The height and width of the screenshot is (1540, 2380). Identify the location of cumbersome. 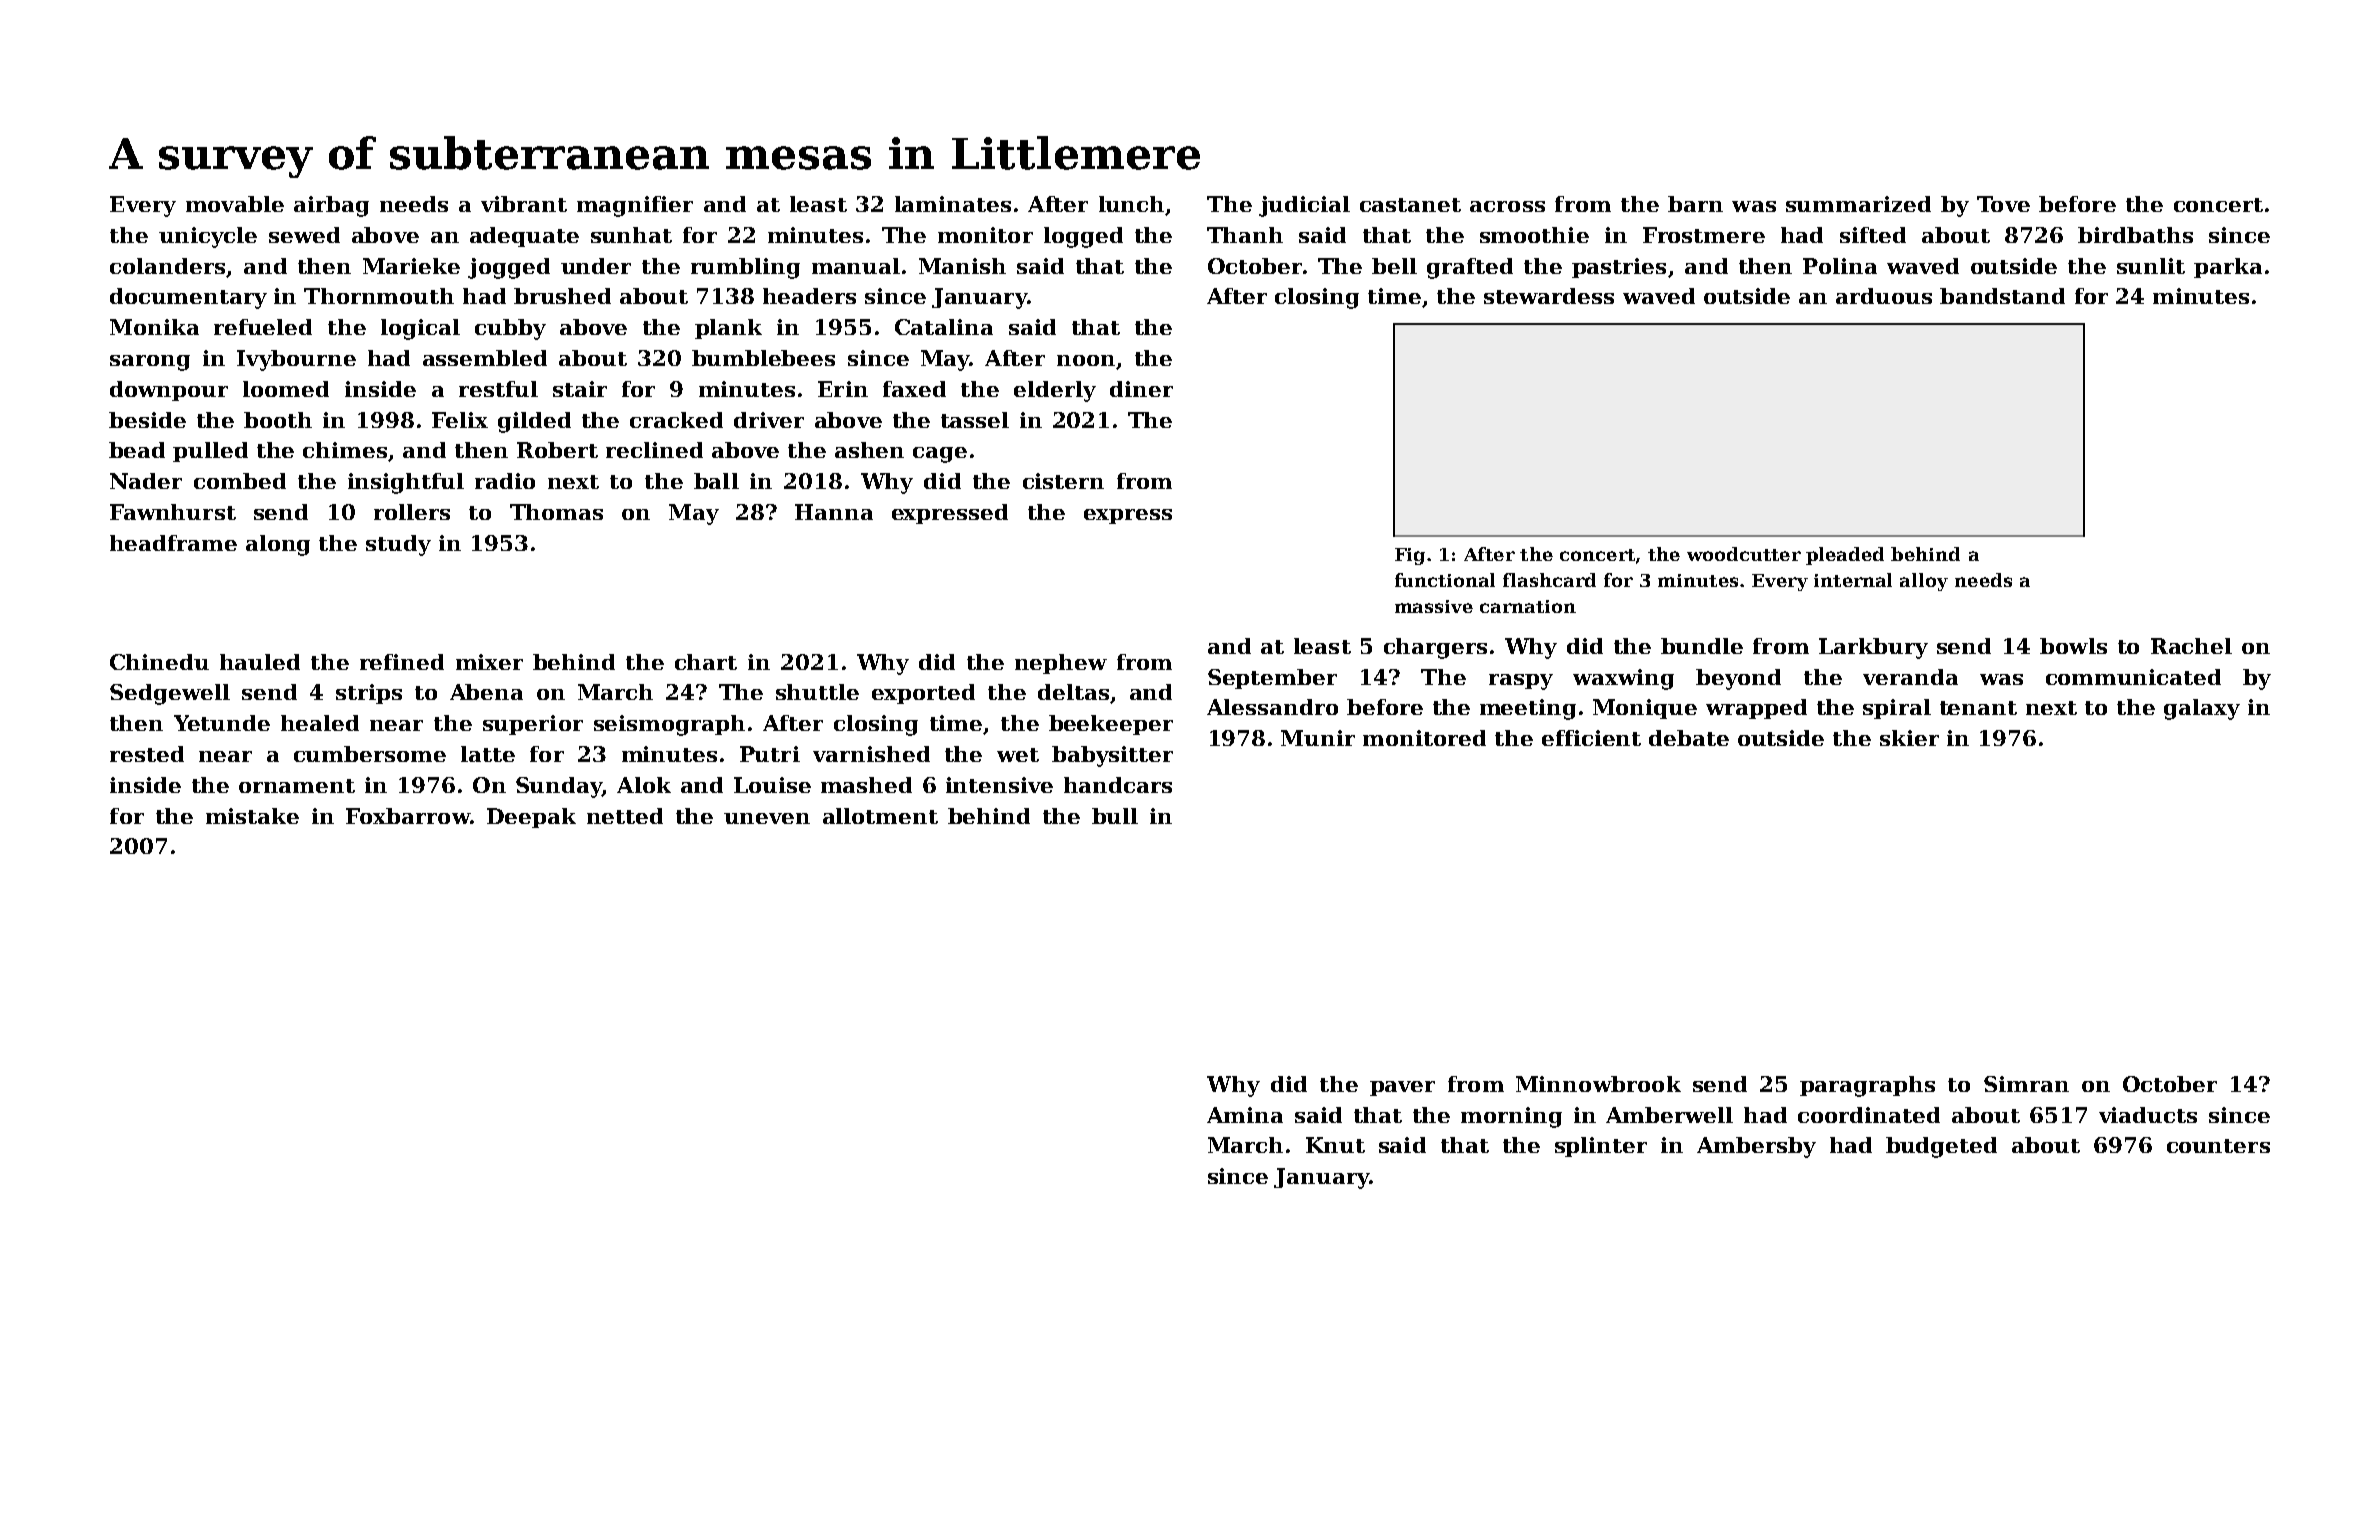
(370, 754).
